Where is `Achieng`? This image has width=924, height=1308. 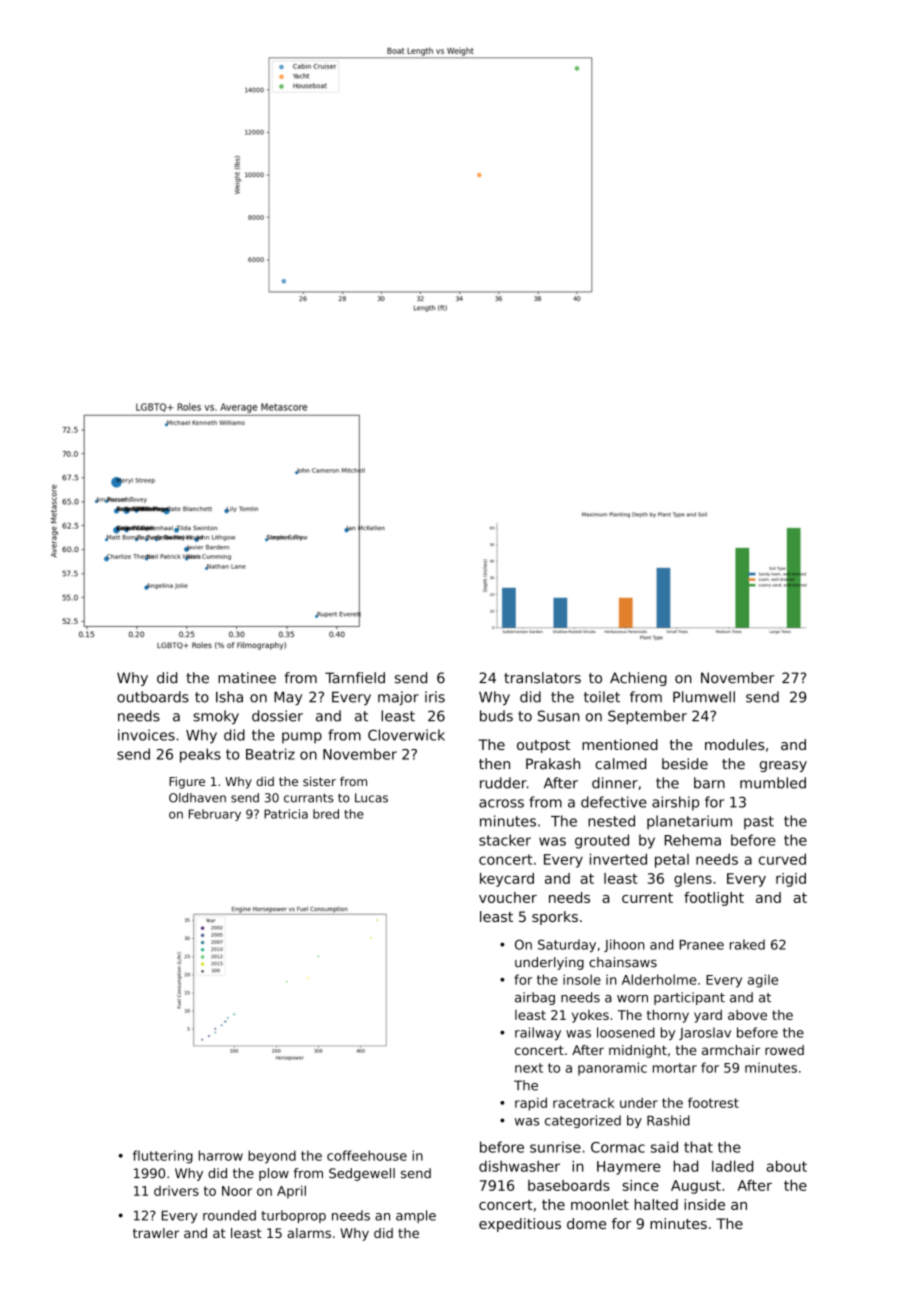 Achieng is located at coordinates (638, 679).
